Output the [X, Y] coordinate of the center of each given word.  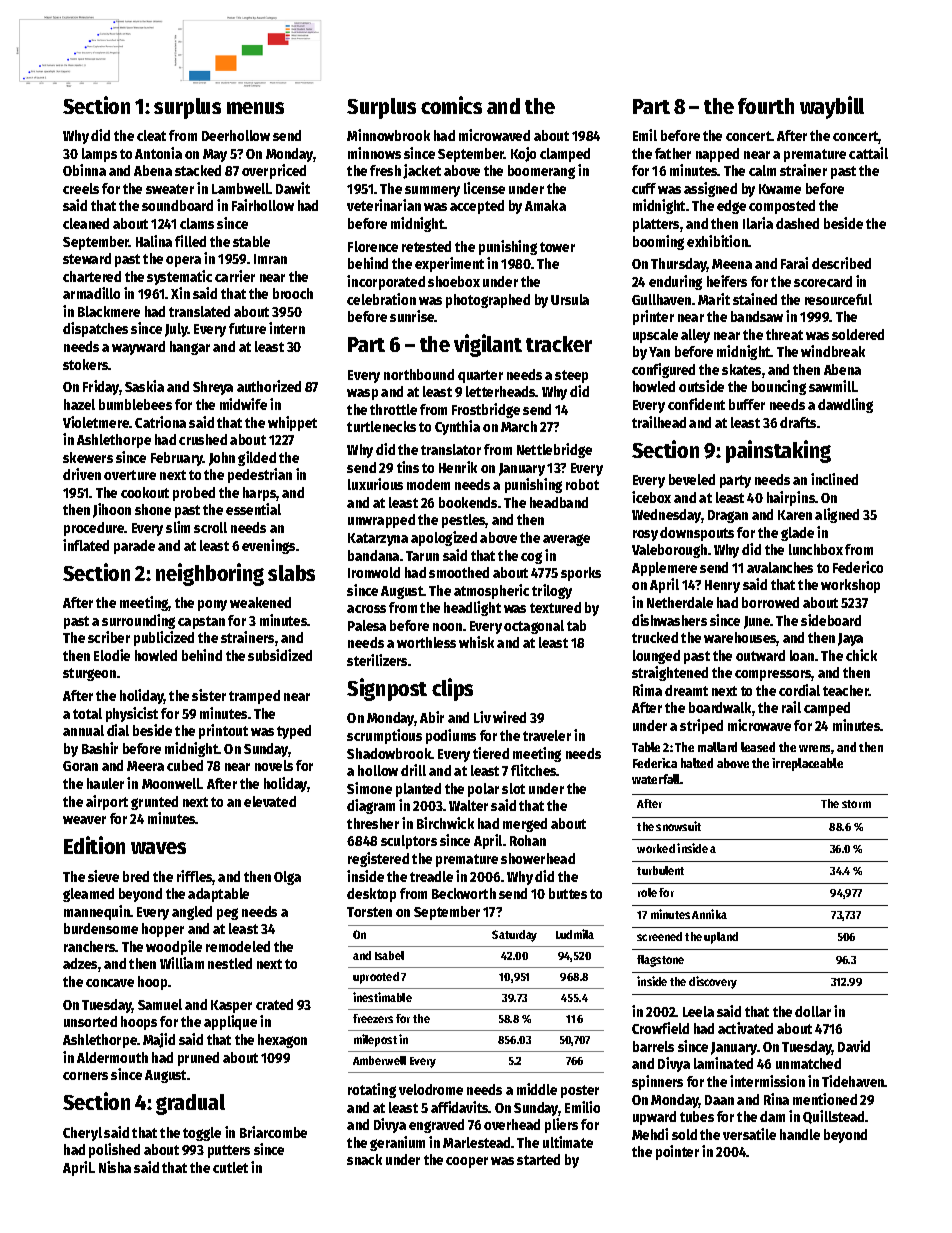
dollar [813, 1011]
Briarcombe [273, 1132]
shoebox [454, 281]
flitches [534, 770]
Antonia [158, 153]
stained [755, 299]
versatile [749, 1134]
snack [364, 1159]
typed [294, 732]
